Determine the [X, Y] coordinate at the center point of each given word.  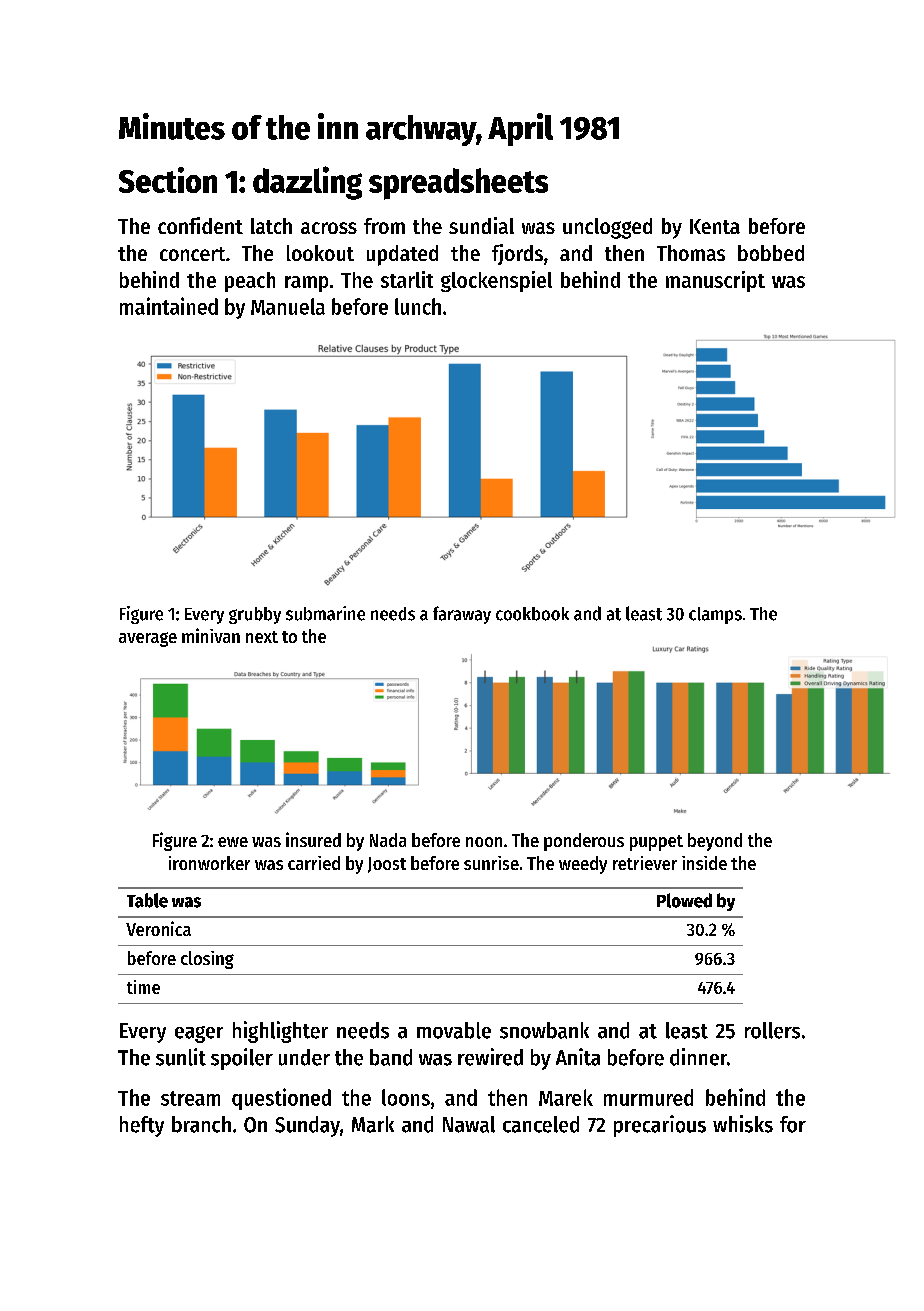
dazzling [307, 183]
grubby [255, 615]
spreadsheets [458, 184]
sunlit [181, 1057]
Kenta [715, 226]
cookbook [532, 614]
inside [704, 863]
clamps [715, 615]
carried [314, 863]
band [391, 1057]
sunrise [491, 863]
